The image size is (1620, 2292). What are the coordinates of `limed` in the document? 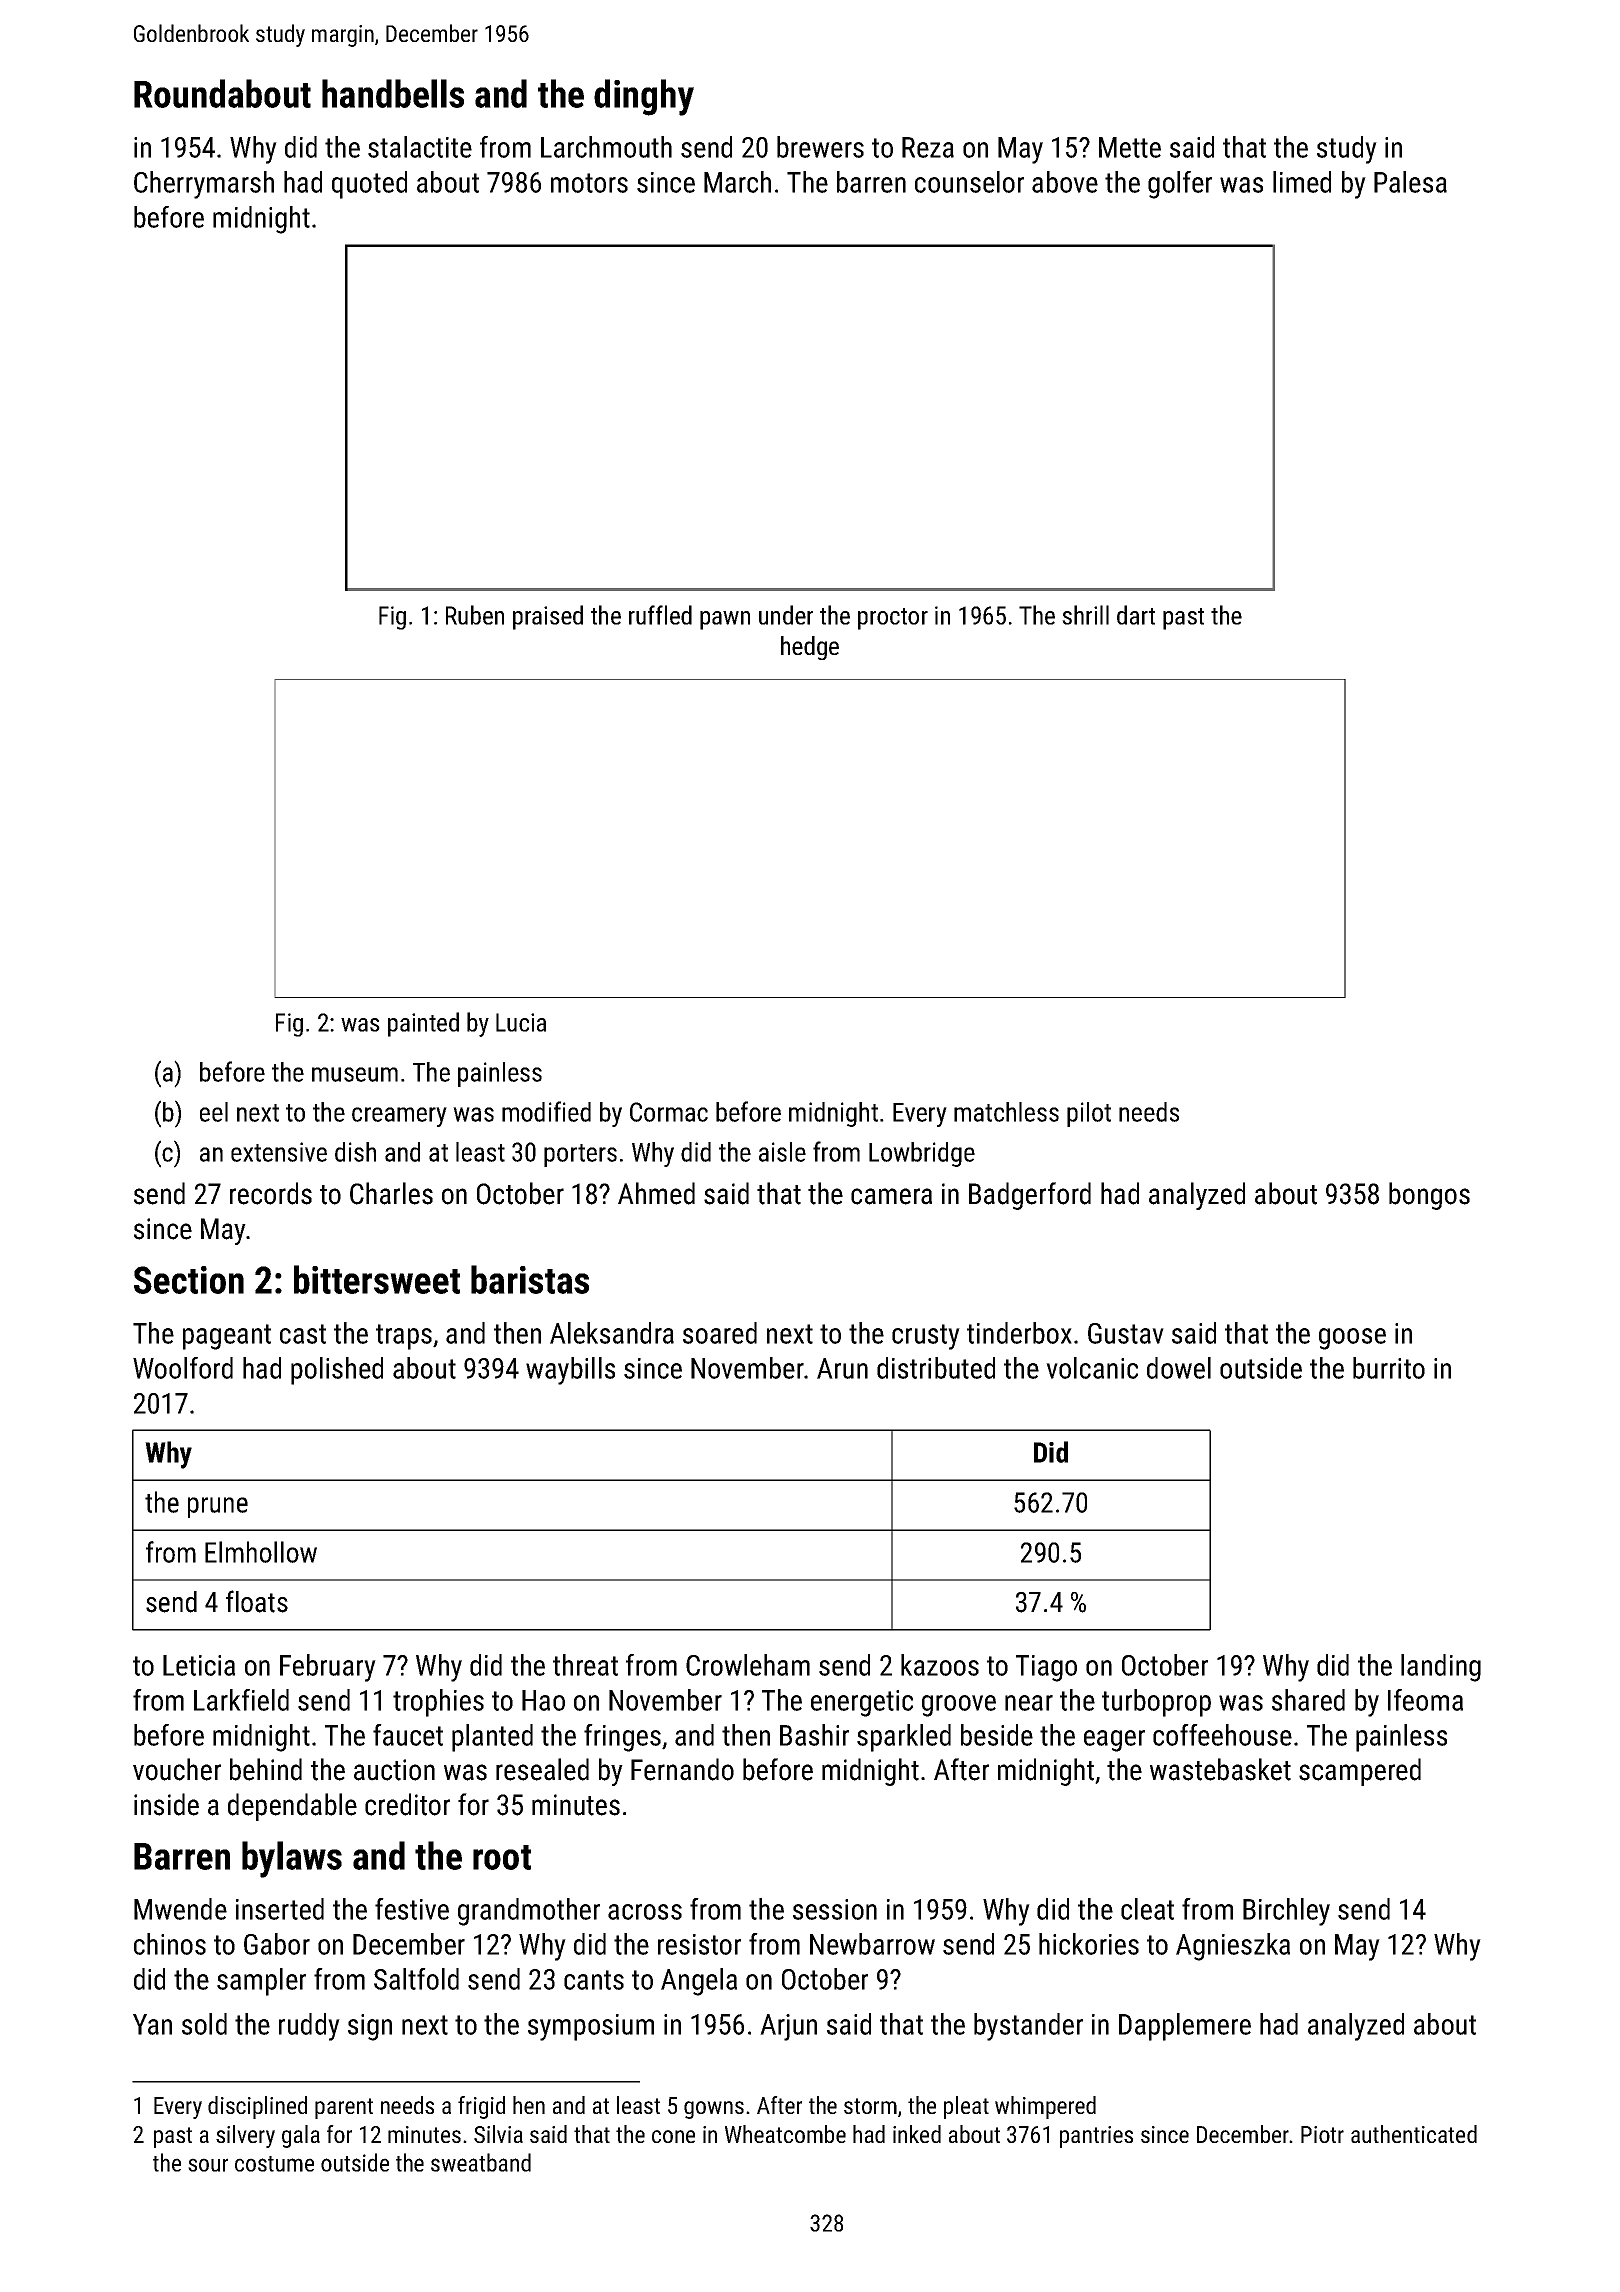 It's located at (1302, 182).
